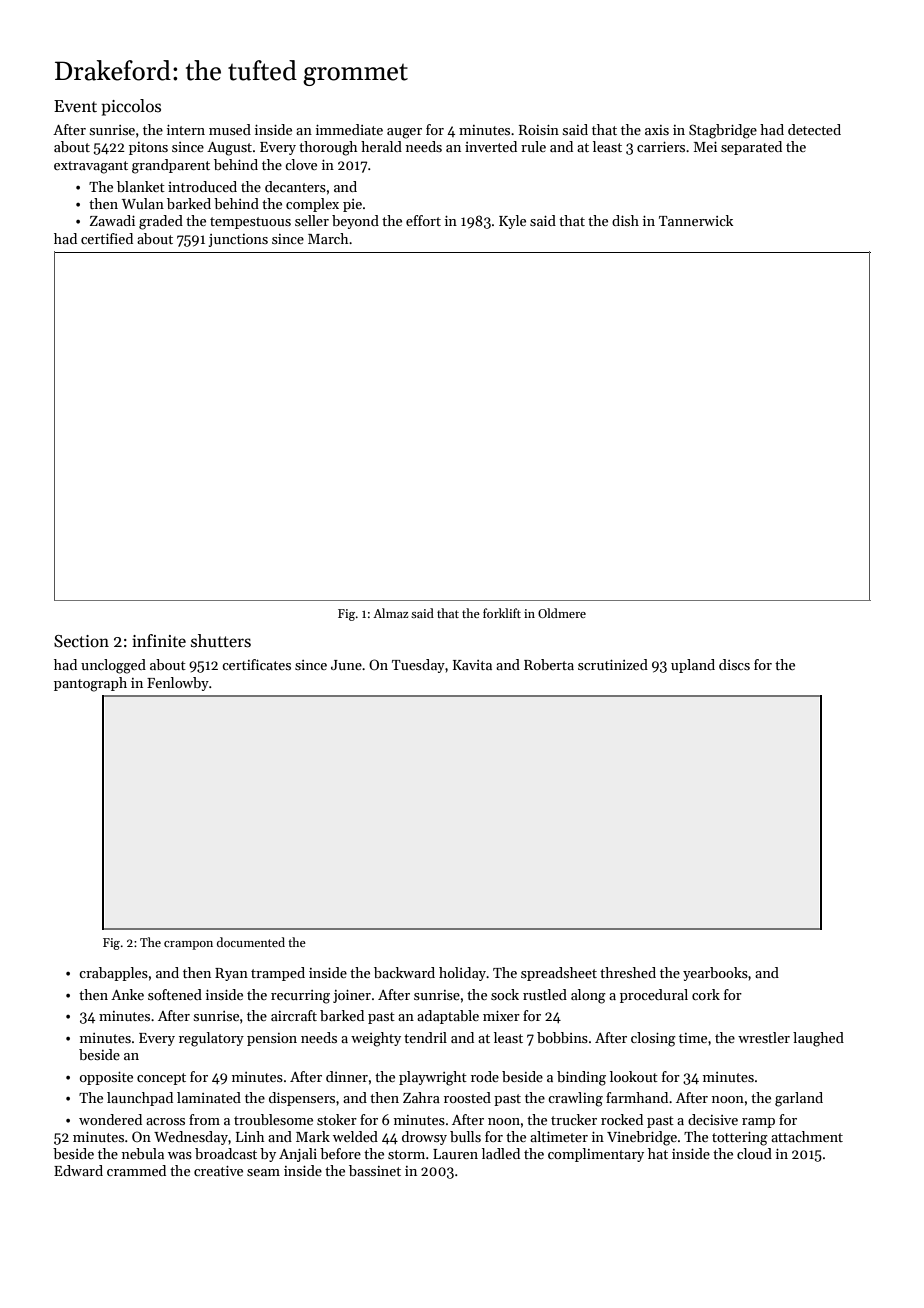  What do you see at coordinates (346, 665) in the screenshot?
I see `June` at bounding box center [346, 665].
